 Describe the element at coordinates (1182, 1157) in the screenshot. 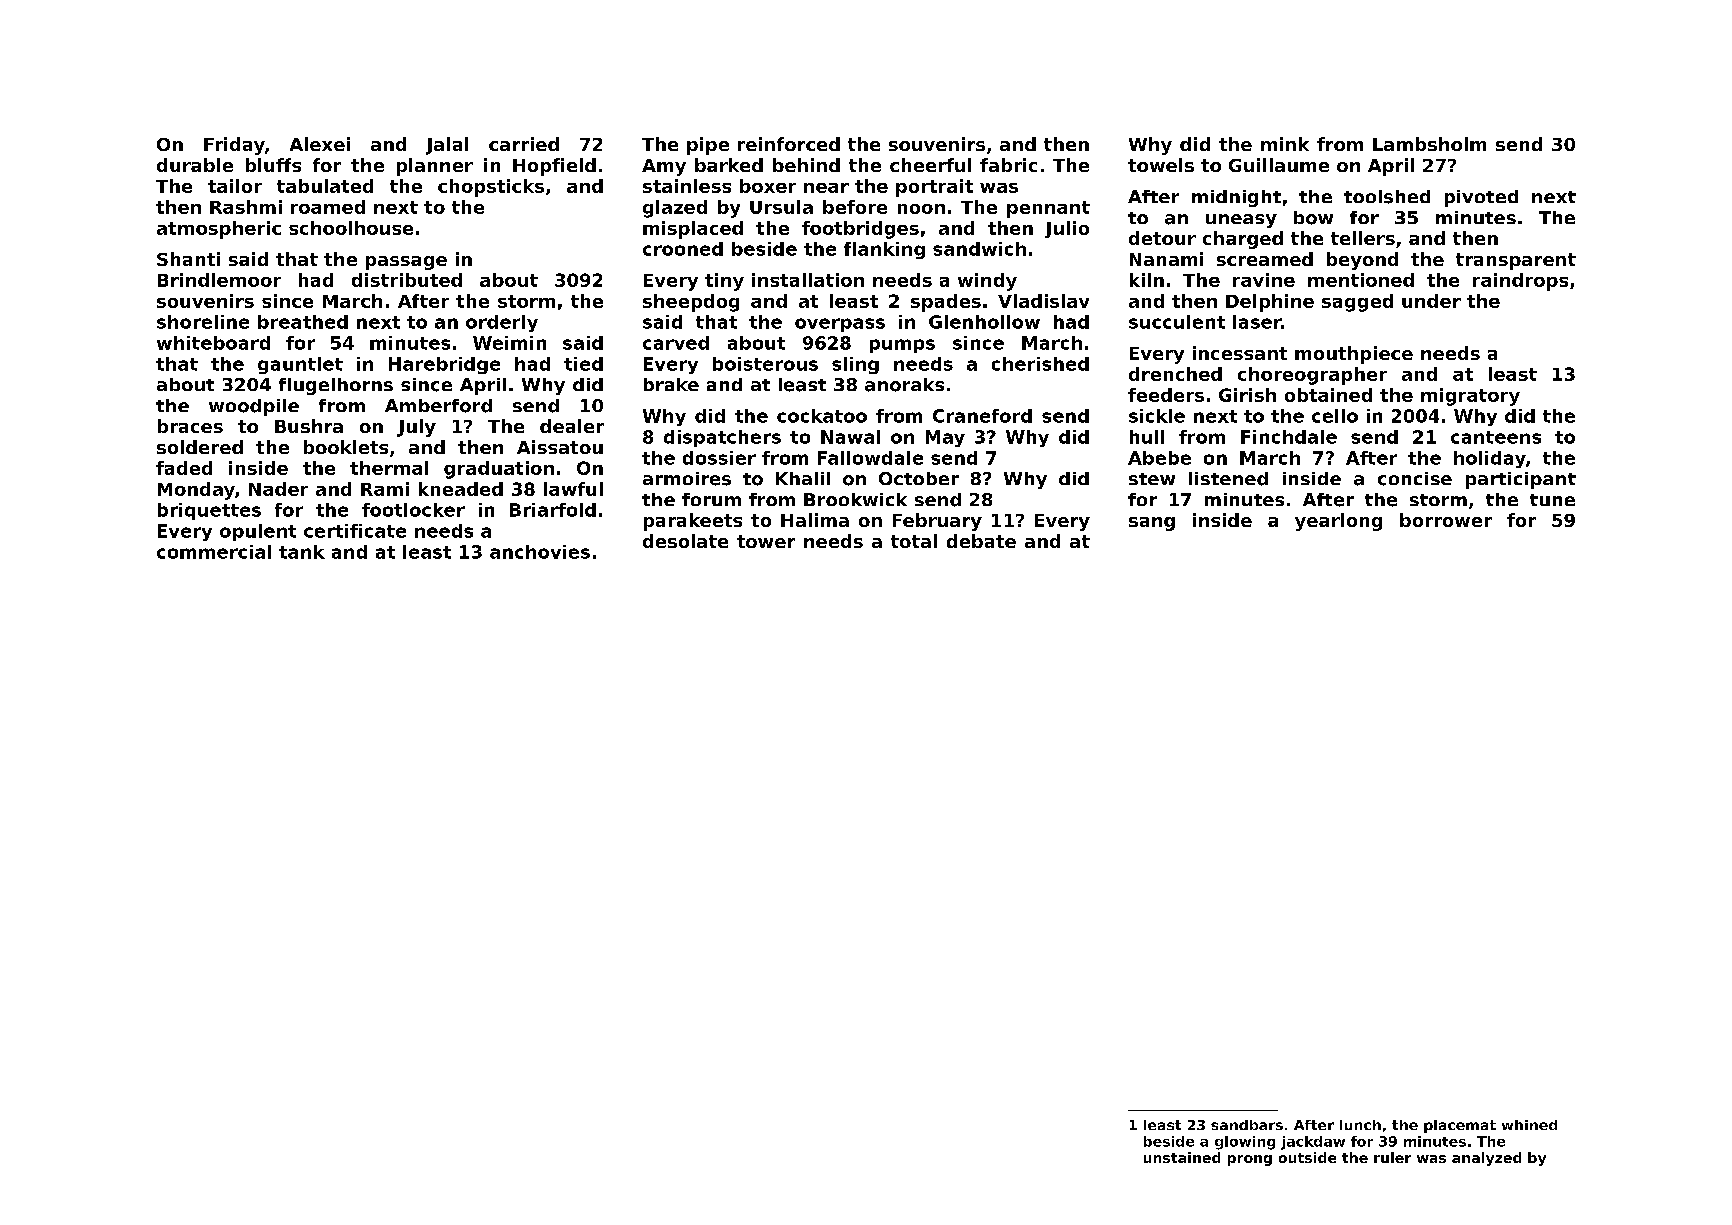

I see `unstained` at that location.
